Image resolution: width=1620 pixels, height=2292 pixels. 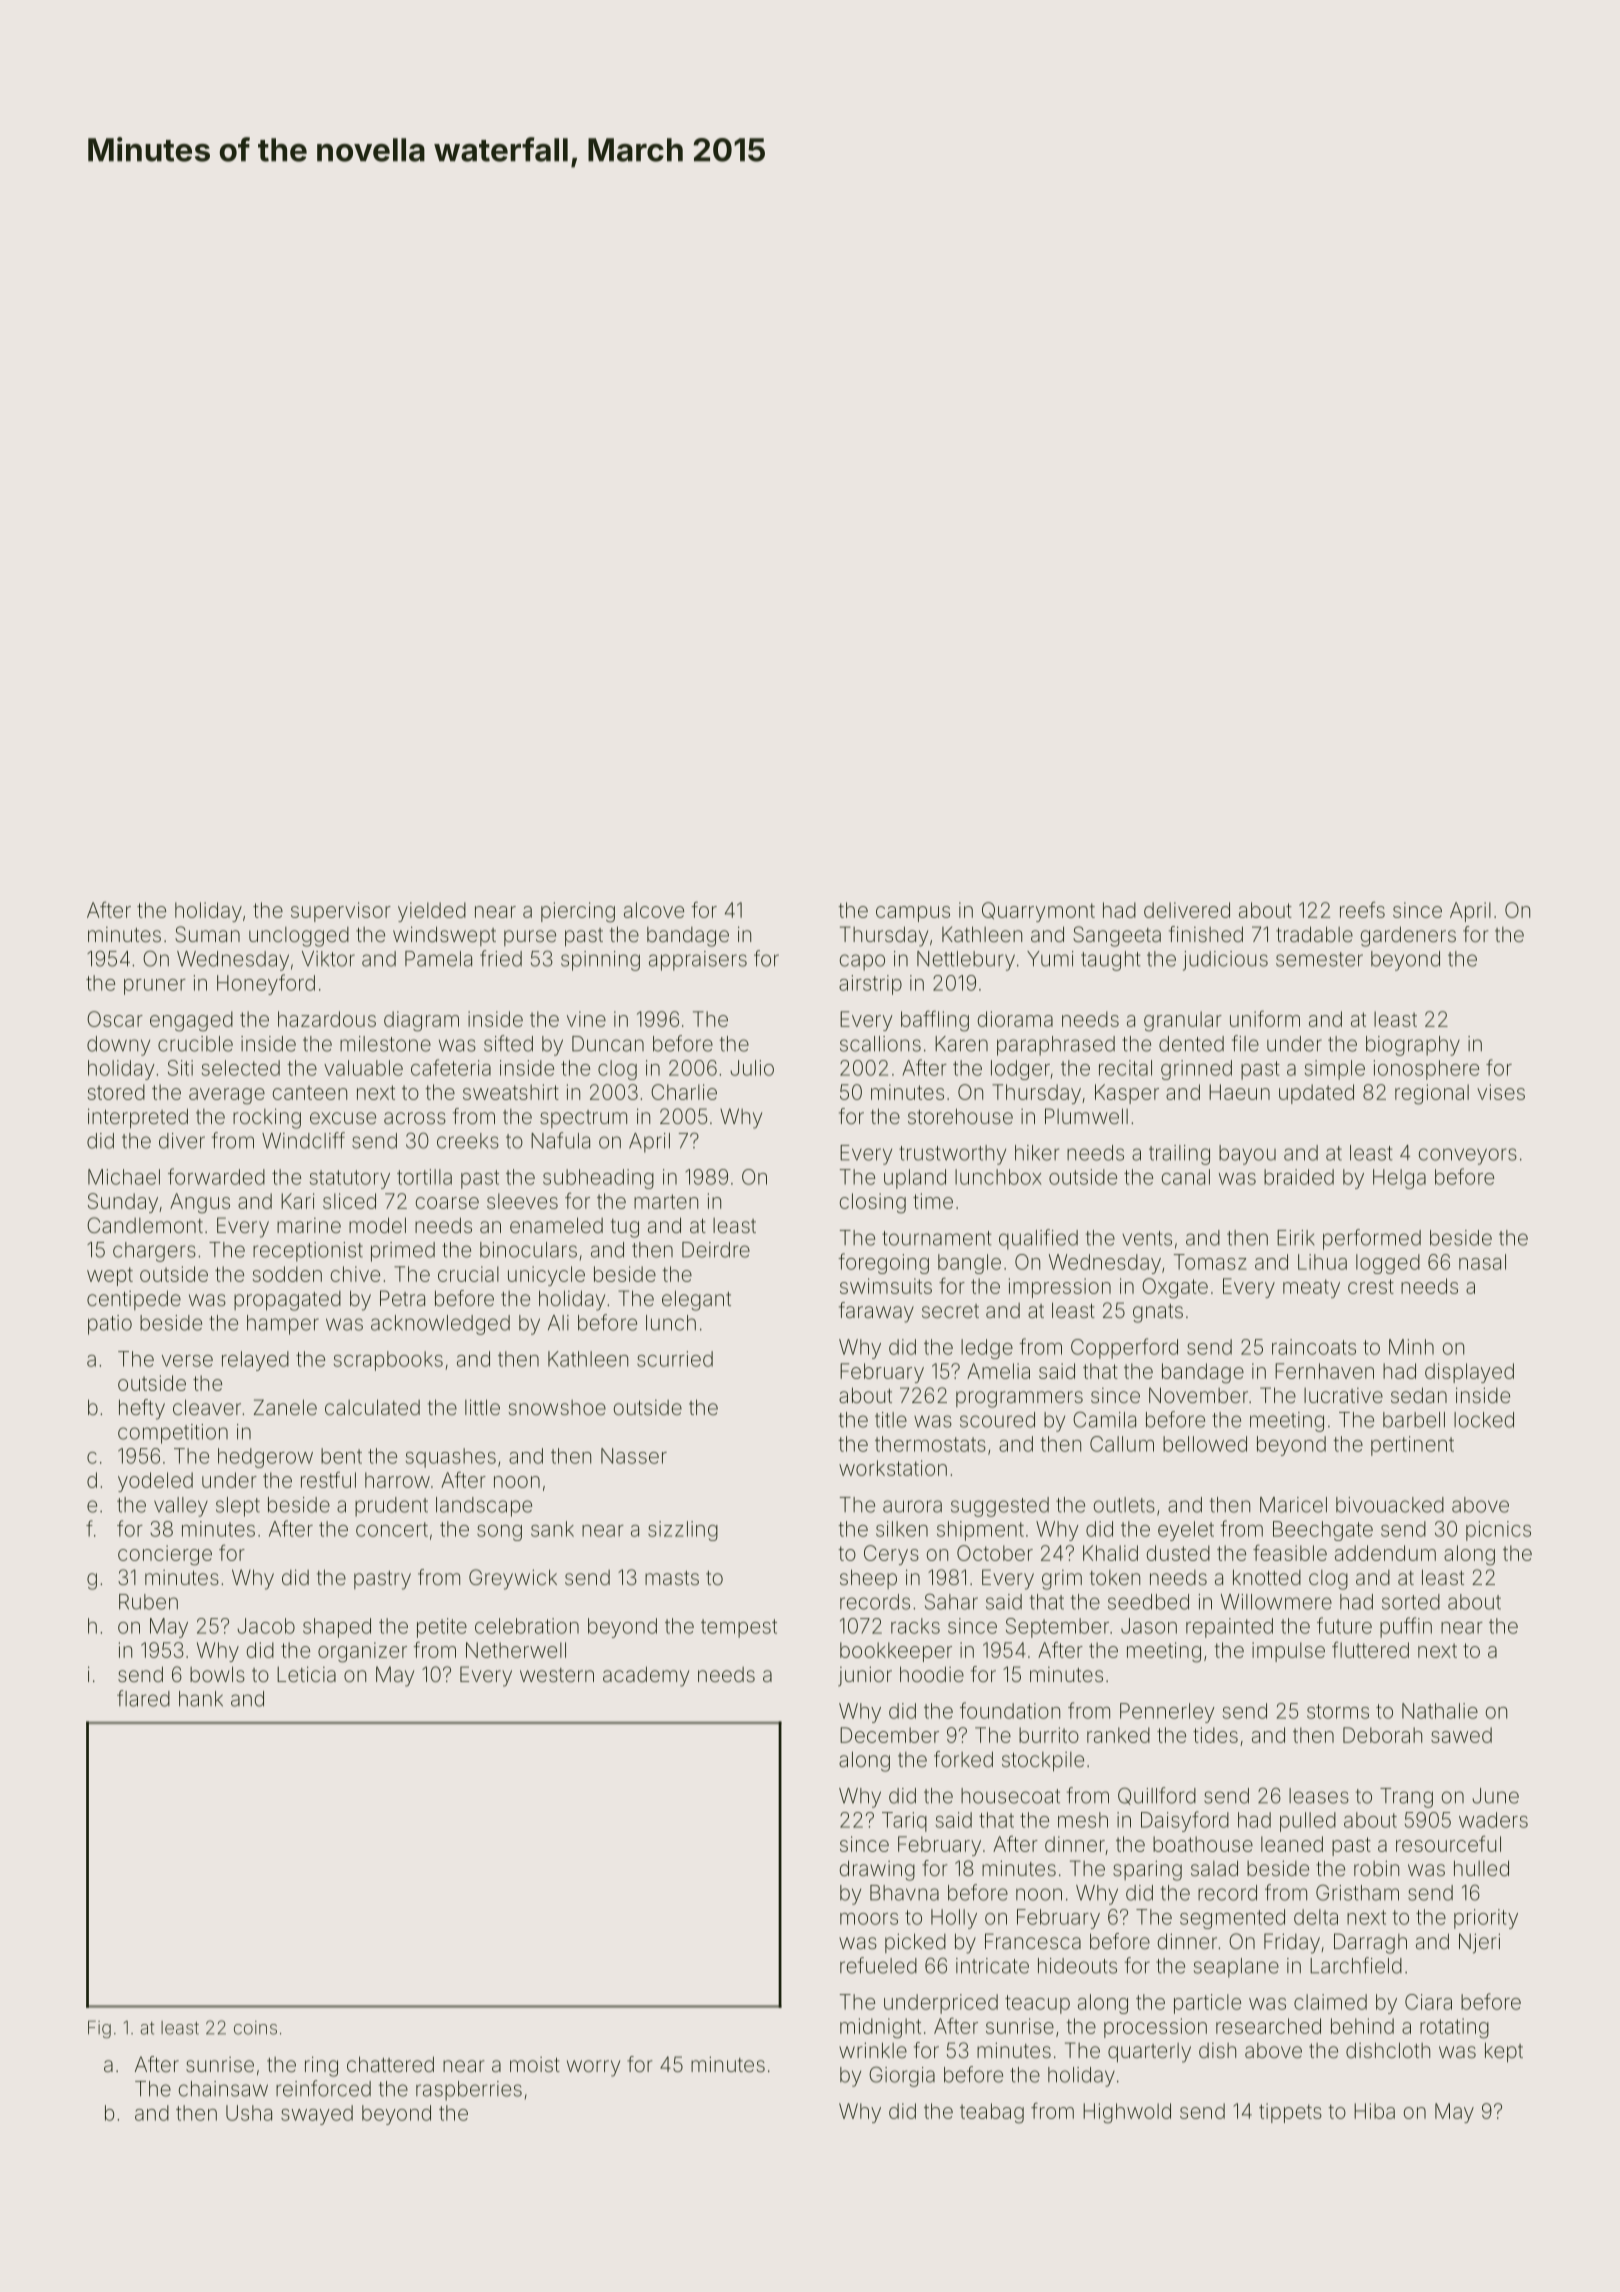 I want to click on knotted, so click(x=1267, y=1577).
